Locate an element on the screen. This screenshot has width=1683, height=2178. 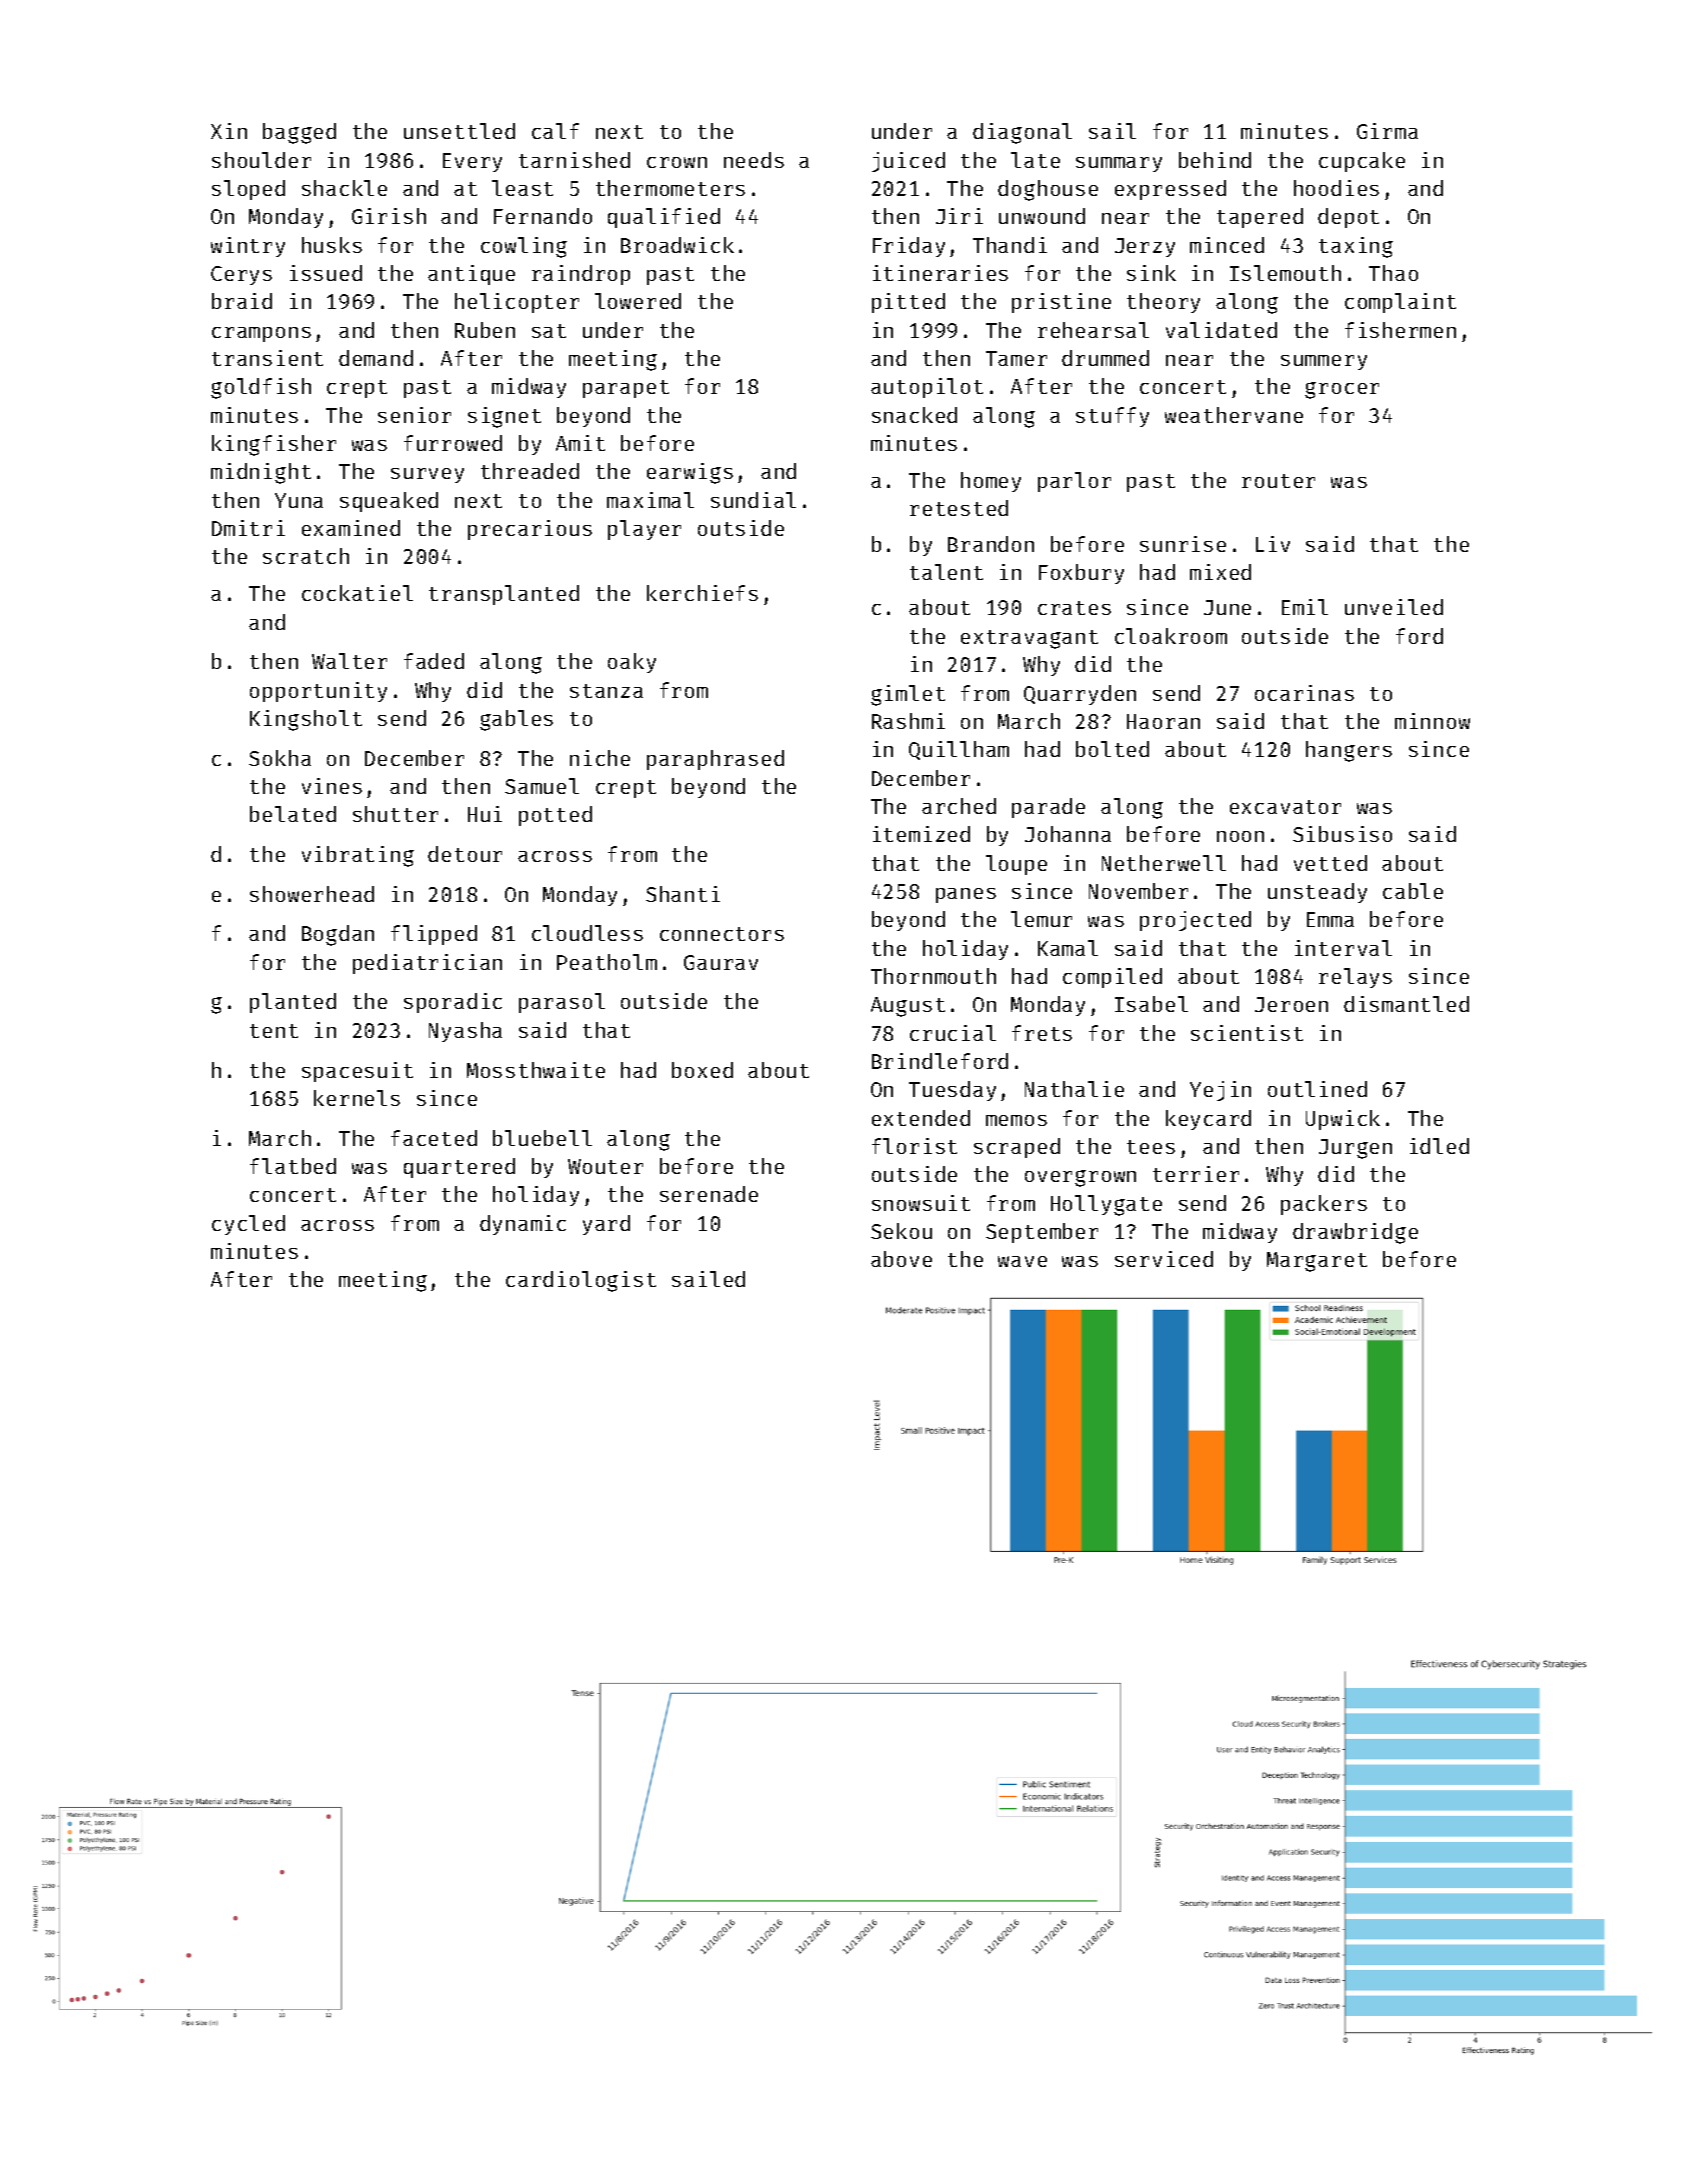
crown is located at coordinates (677, 162).
